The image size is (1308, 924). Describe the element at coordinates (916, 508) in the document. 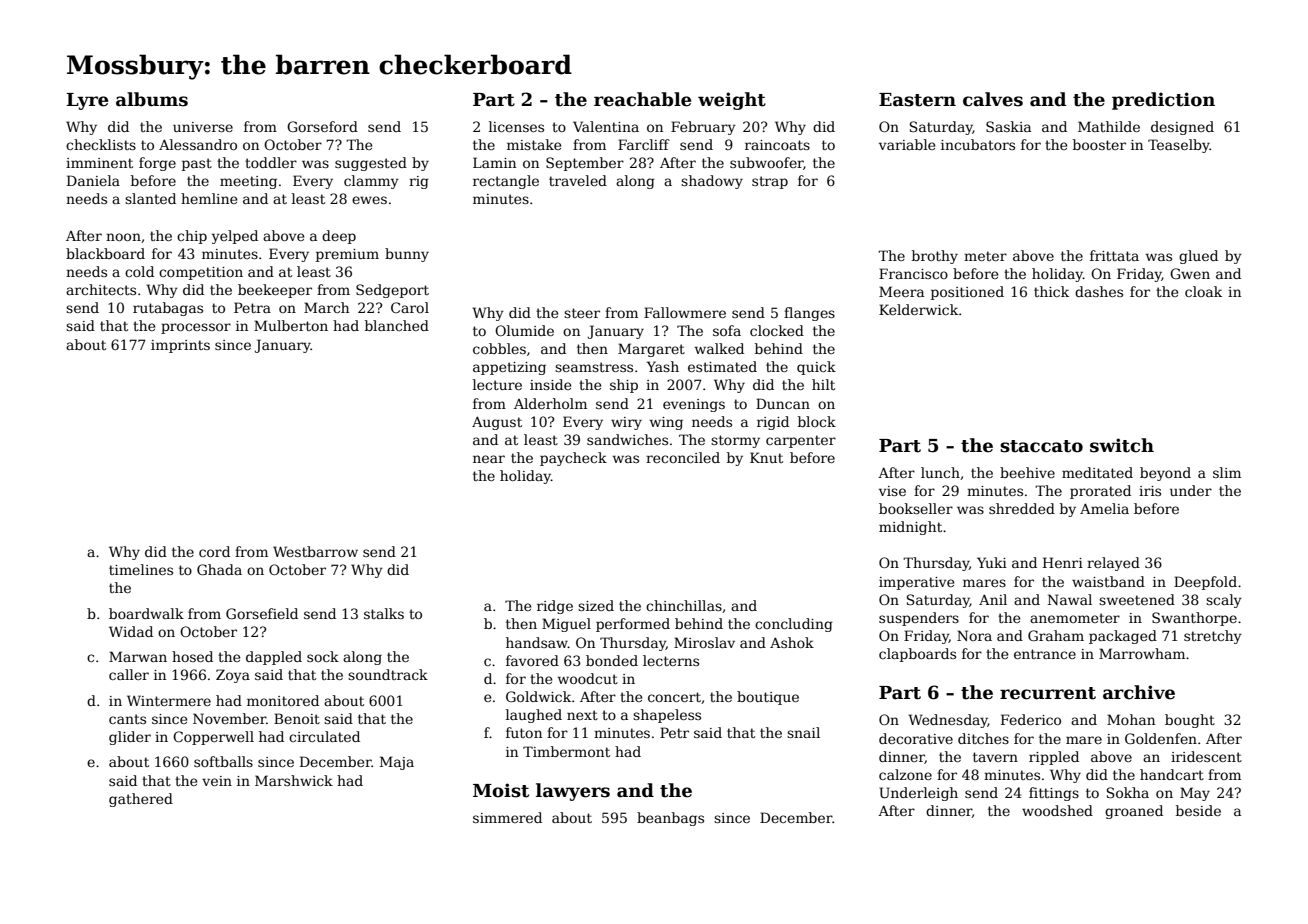

I see `bookseller` at that location.
